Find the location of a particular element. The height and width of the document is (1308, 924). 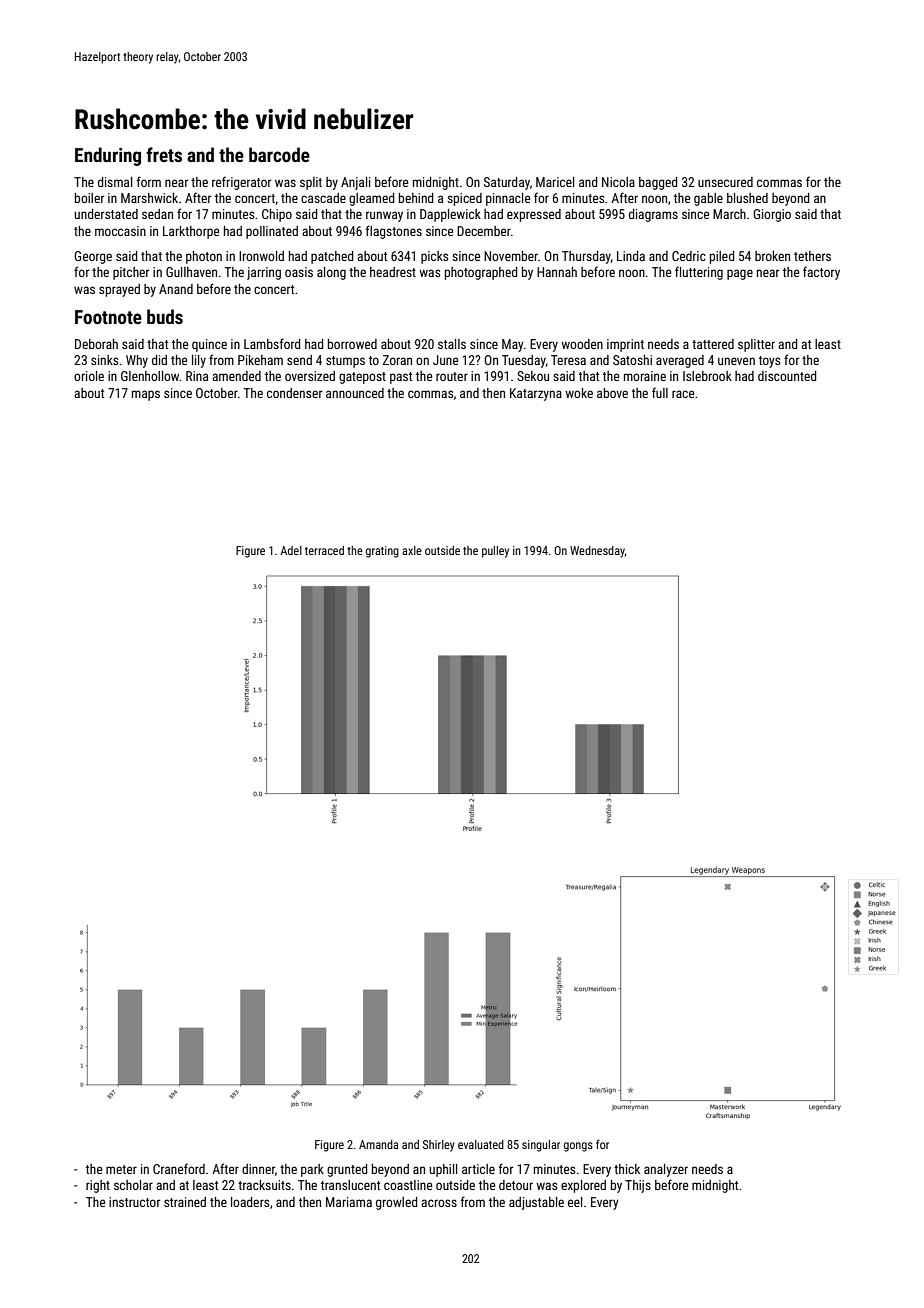

meter is located at coordinates (121, 1169).
